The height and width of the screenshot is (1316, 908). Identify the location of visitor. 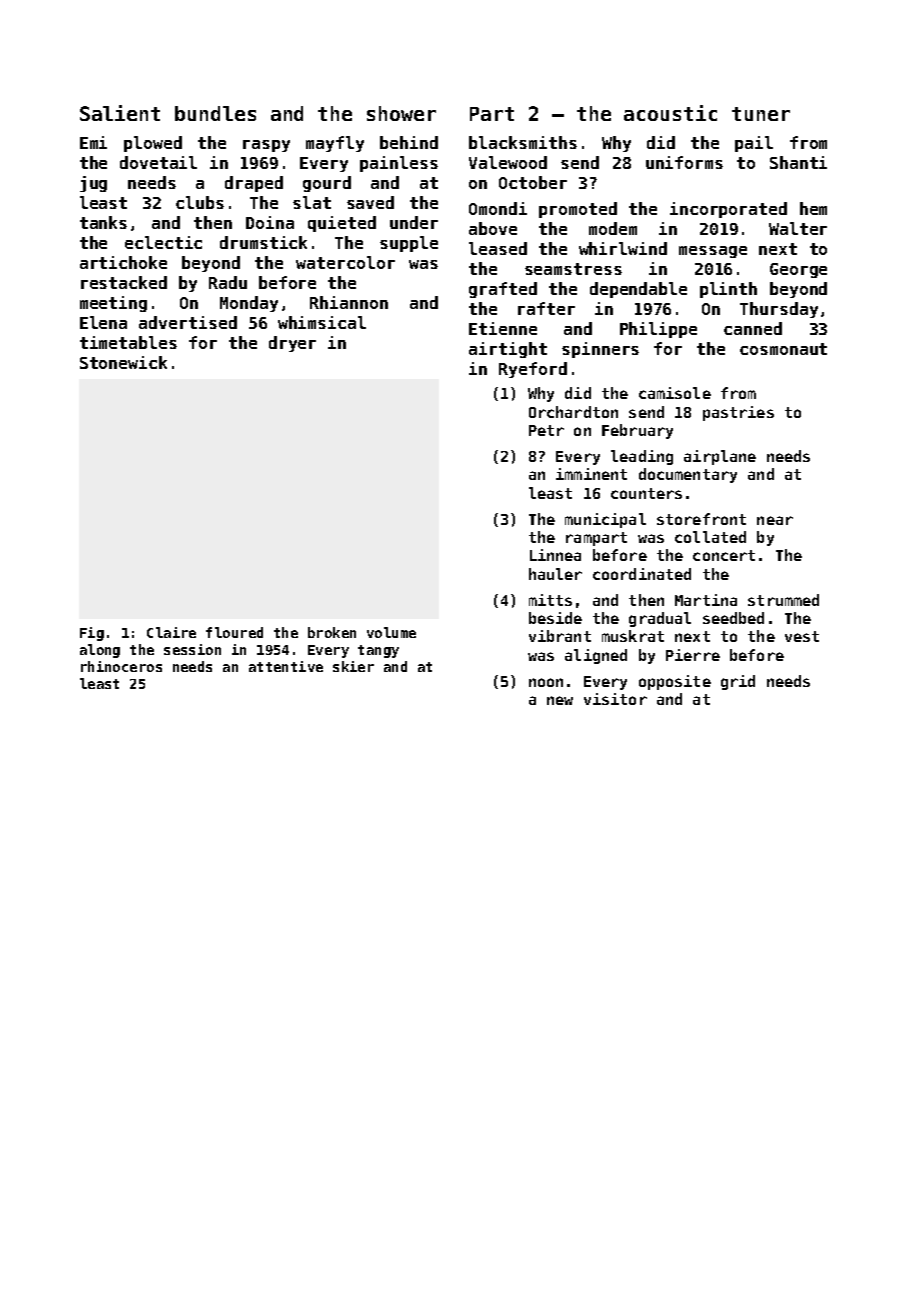
(615, 699).
